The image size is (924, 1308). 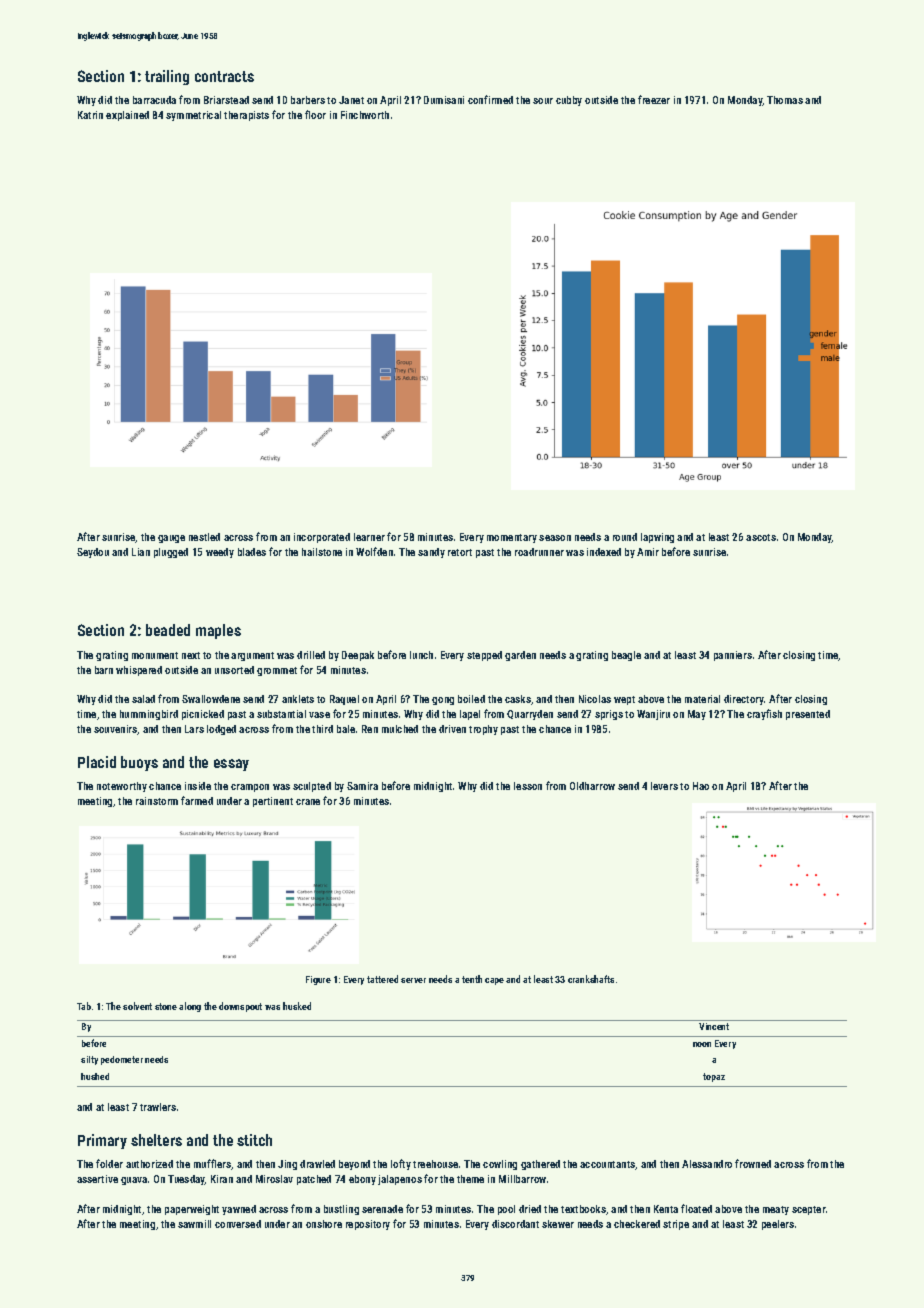 What do you see at coordinates (369, 537) in the image?
I see `learner` at bounding box center [369, 537].
